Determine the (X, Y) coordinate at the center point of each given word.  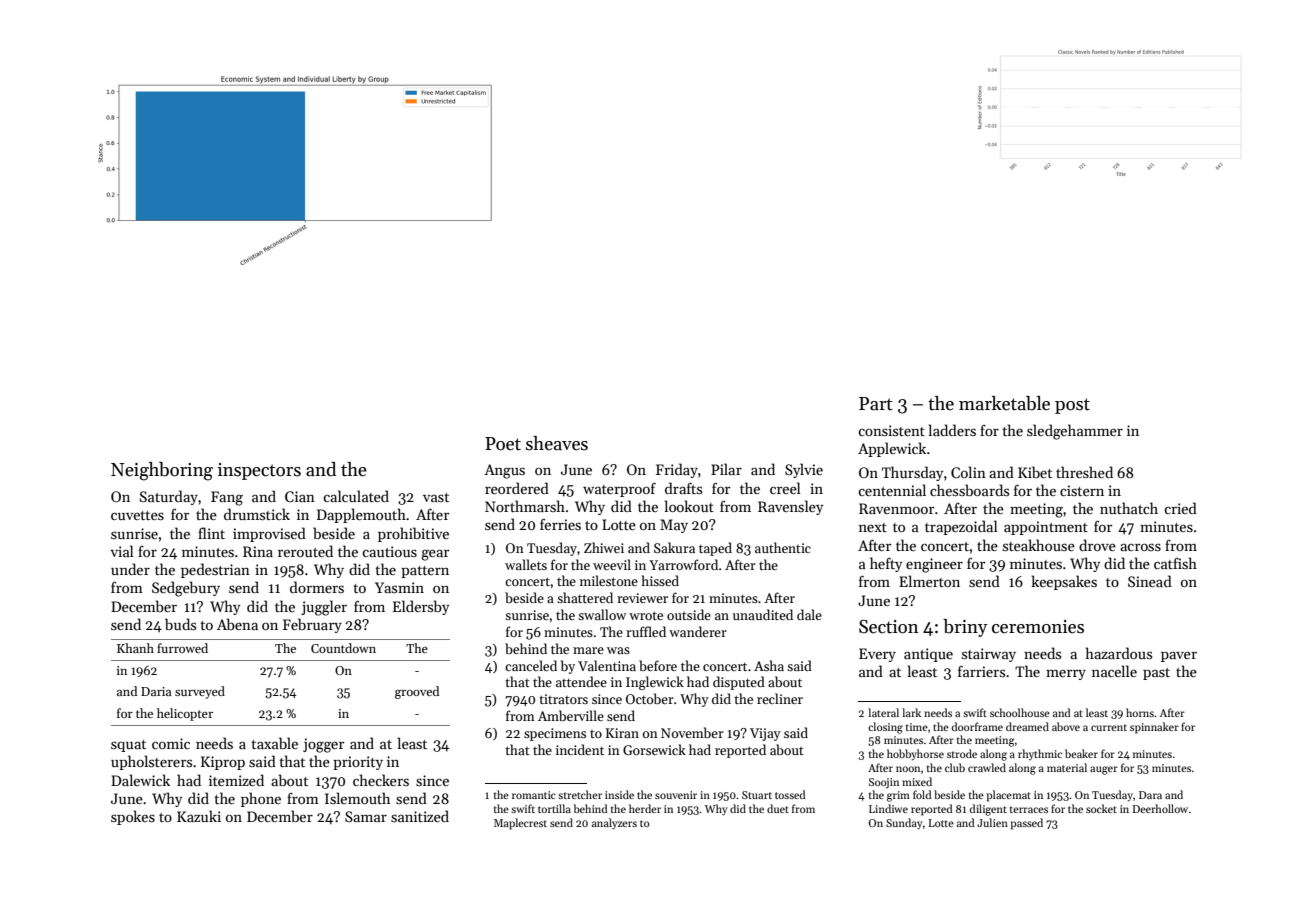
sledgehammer (1075, 432)
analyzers (614, 824)
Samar (366, 816)
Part (876, 404)
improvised (269, 534)
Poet (503, 444)
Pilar (726, 469)
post (1072, 406)
